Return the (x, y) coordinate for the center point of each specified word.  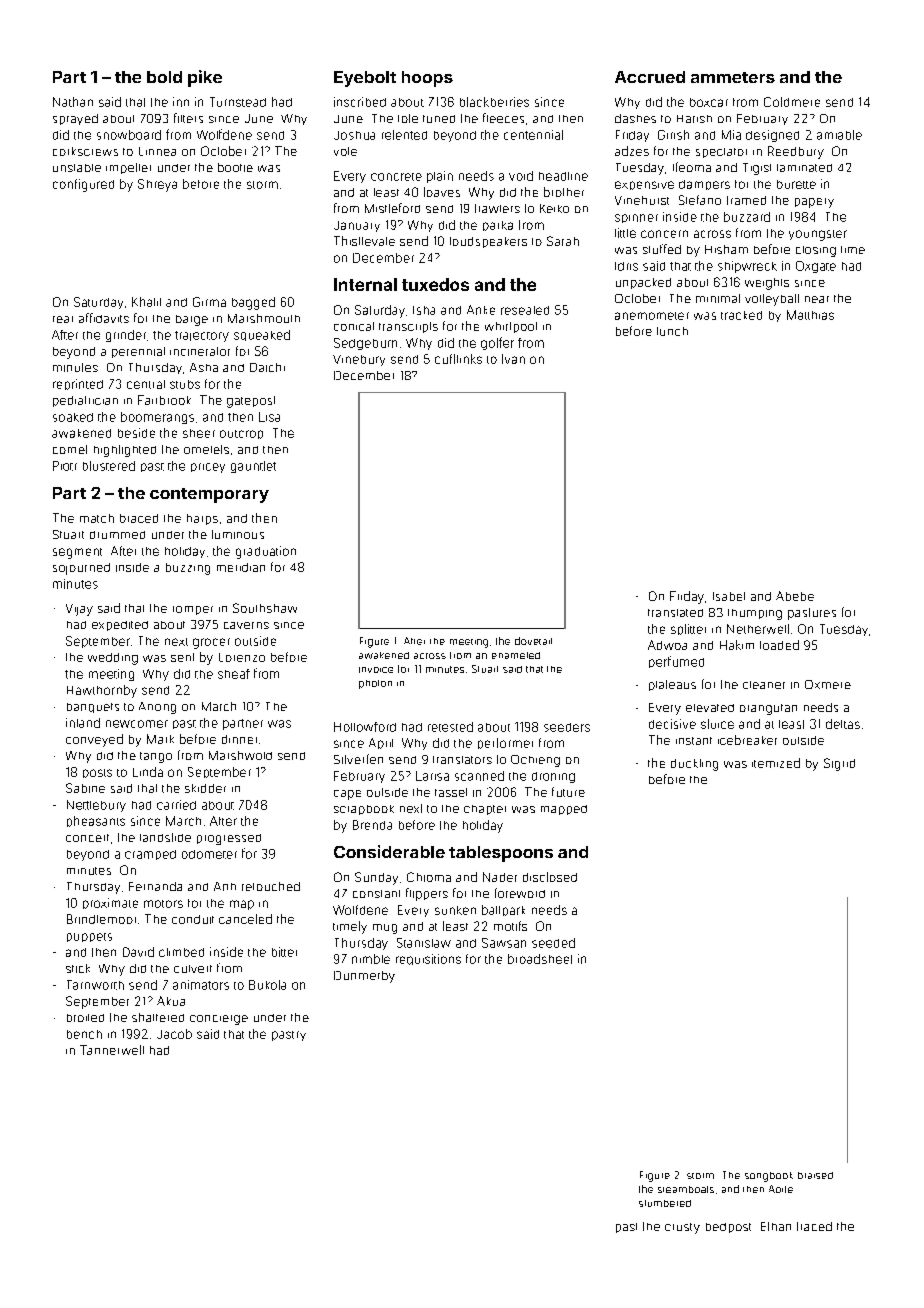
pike (205, 78)
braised (815, 1175)
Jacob (174, 1034)
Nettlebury (96, 806)
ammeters (733, 77)
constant (376, 894)
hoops (427, 79)
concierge (219, 1020)
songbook (769, 1177)
